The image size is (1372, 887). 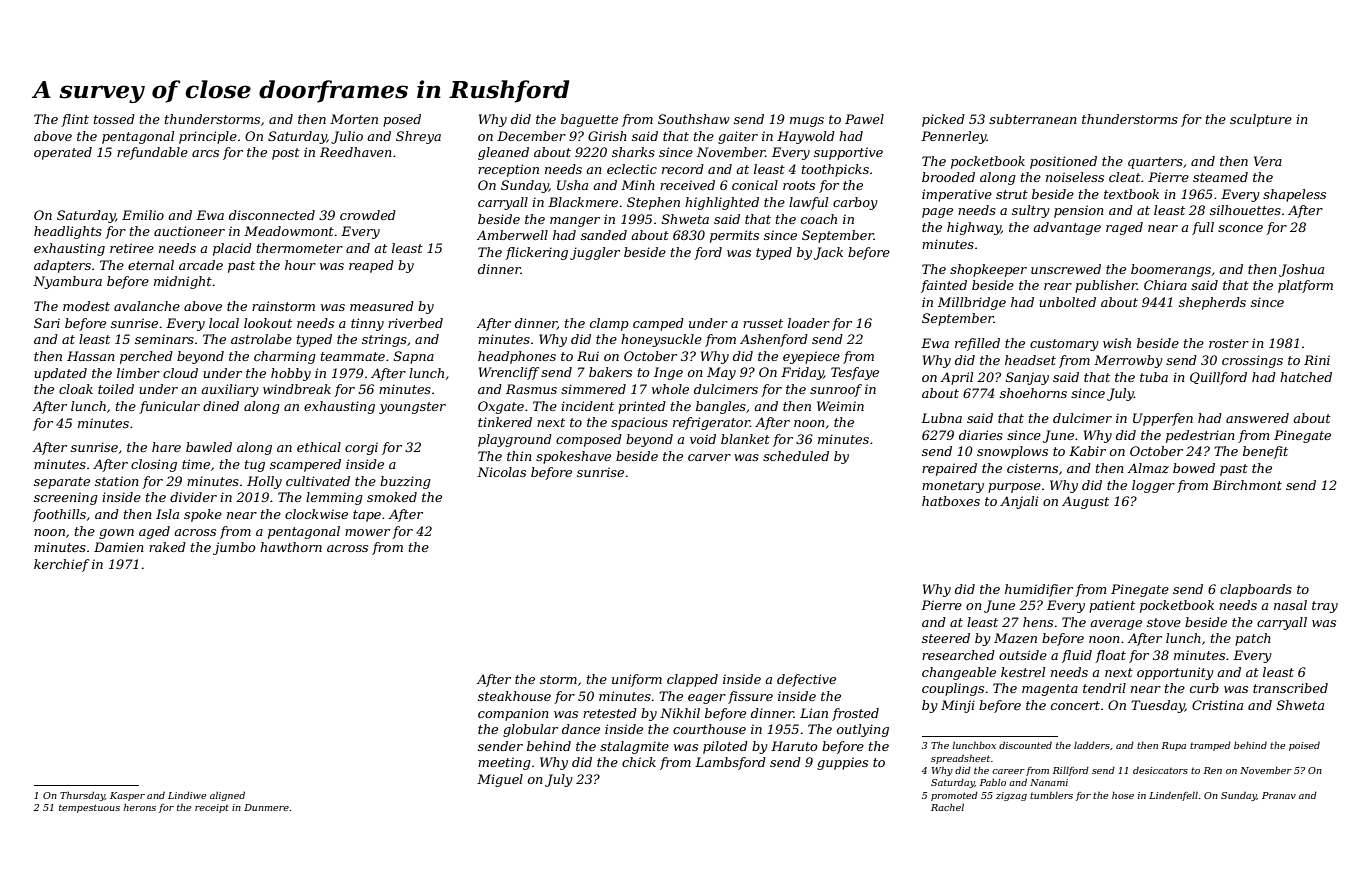 I want to click on steakhouse, so click(x=514, y=696).
